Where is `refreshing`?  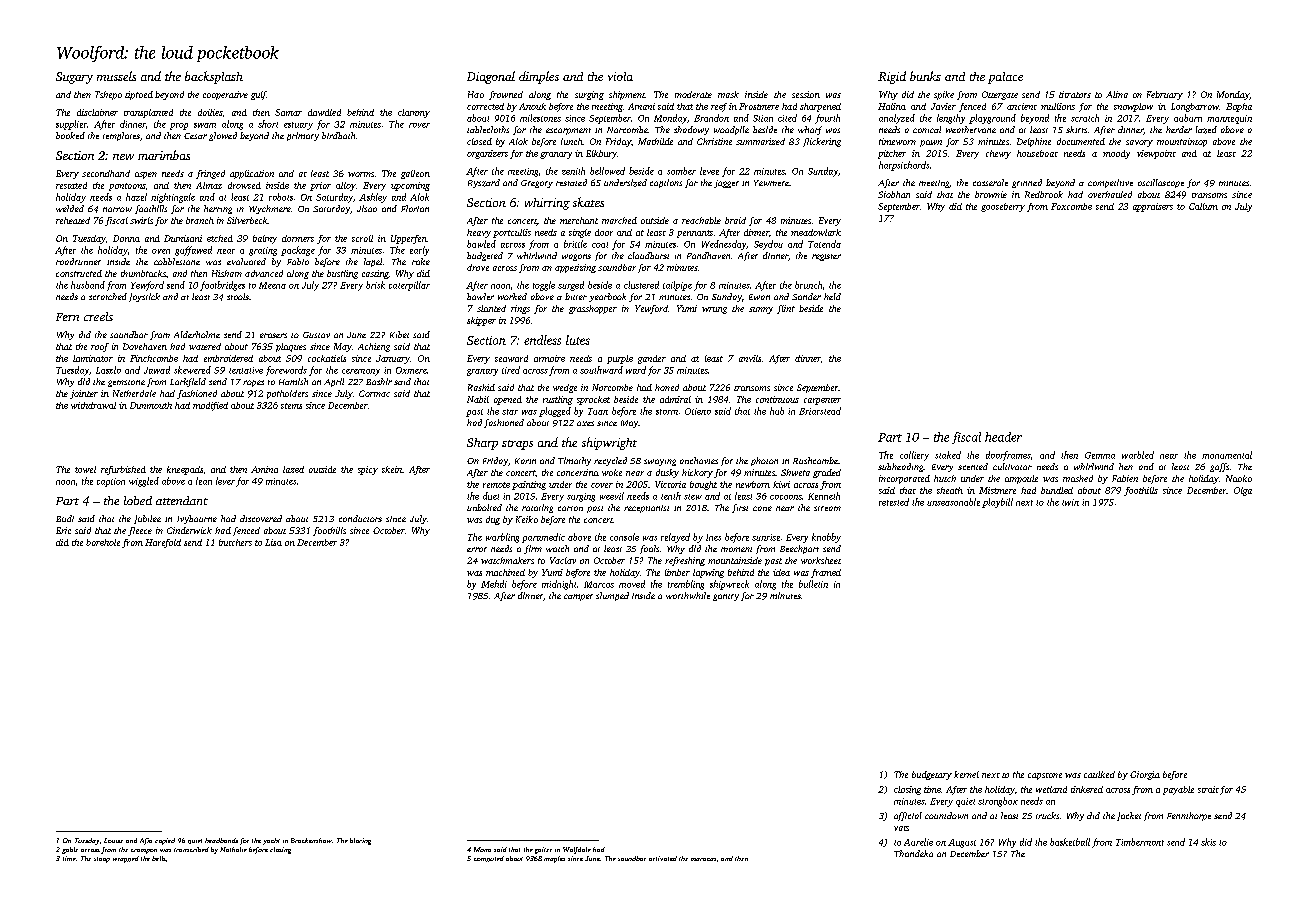
refreshing is located at coordinates (685, 561).
